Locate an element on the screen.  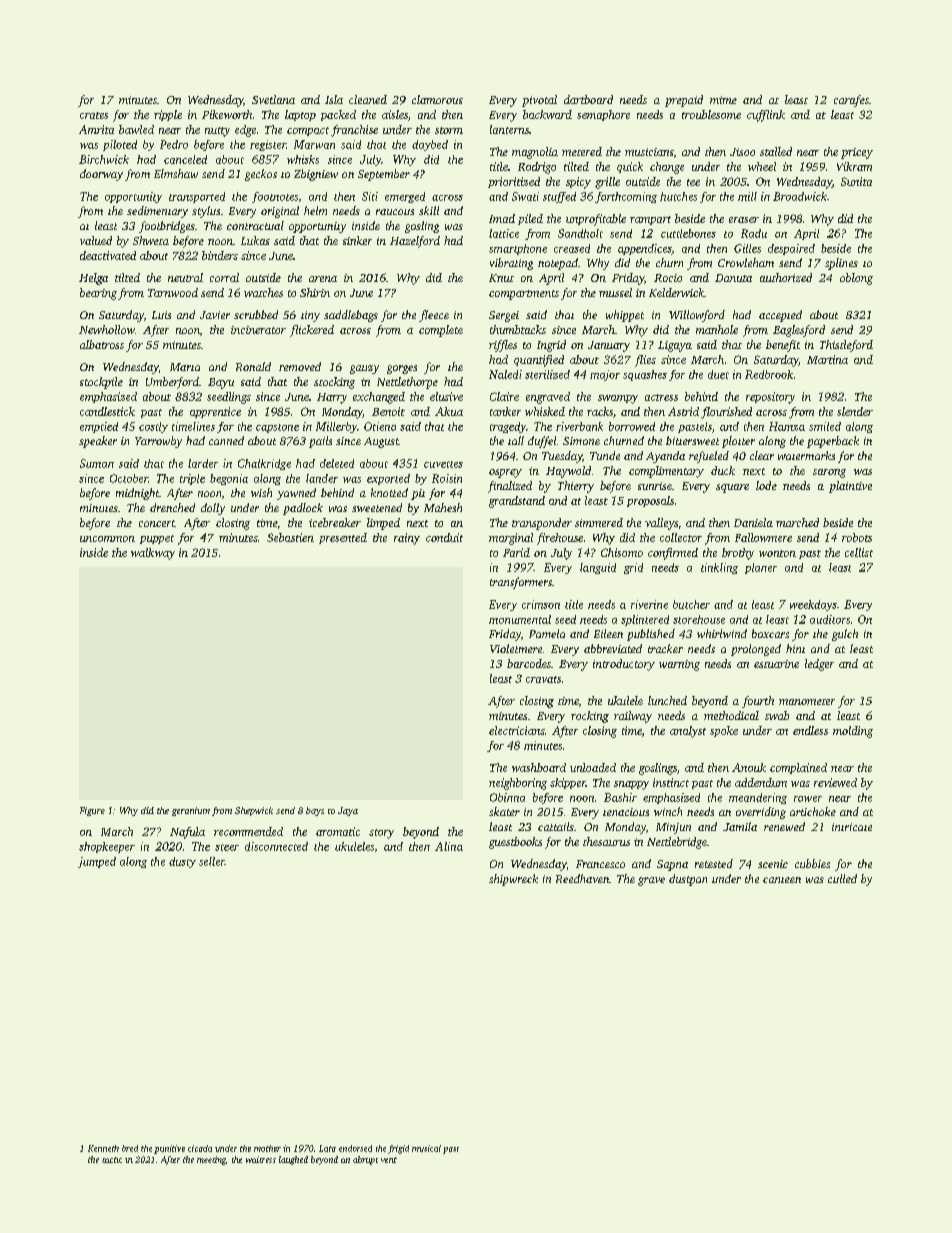
dustpan is located at coordinates (688, 880).
